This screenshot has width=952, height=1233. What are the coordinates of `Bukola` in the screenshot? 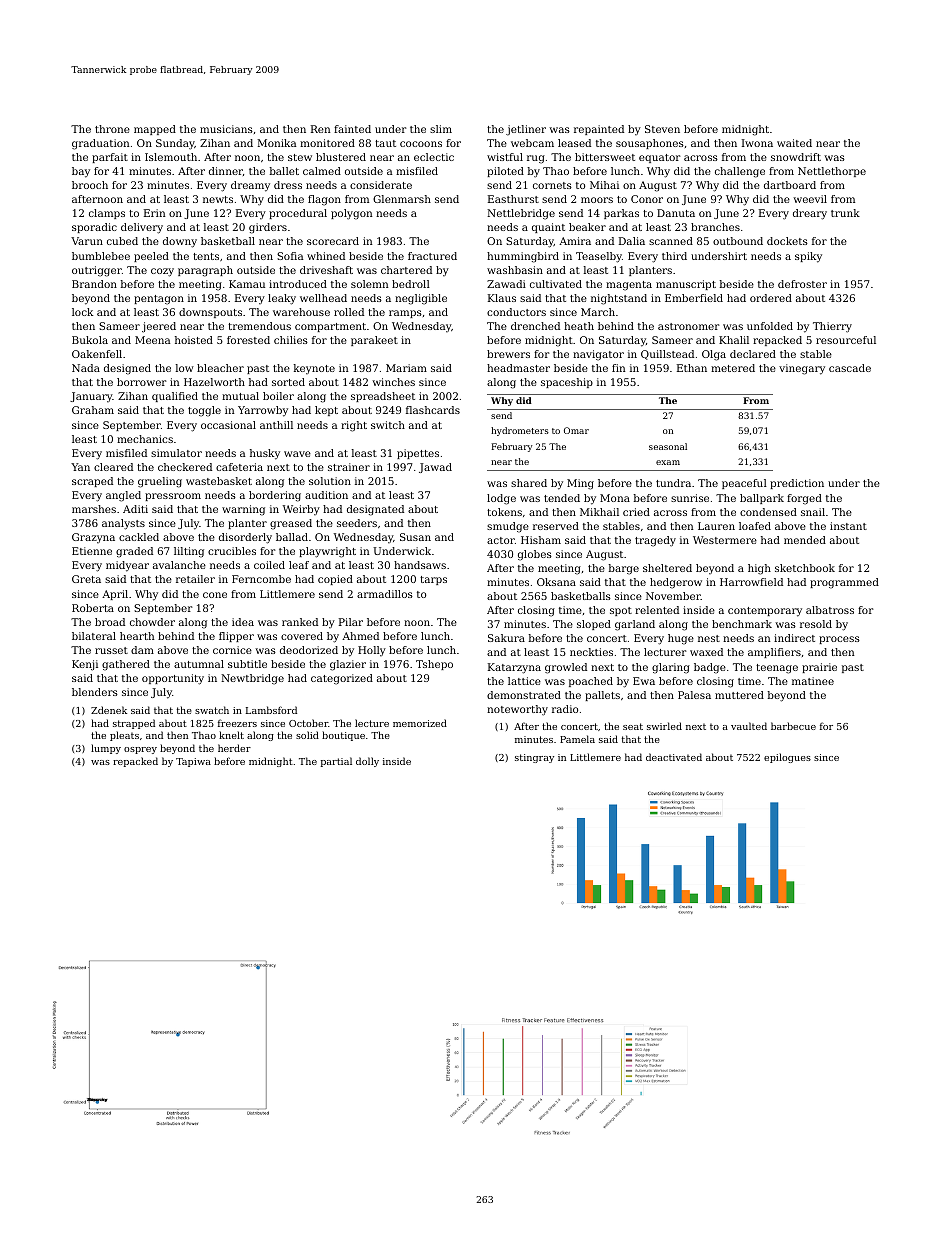 It's located at (90, 340).
